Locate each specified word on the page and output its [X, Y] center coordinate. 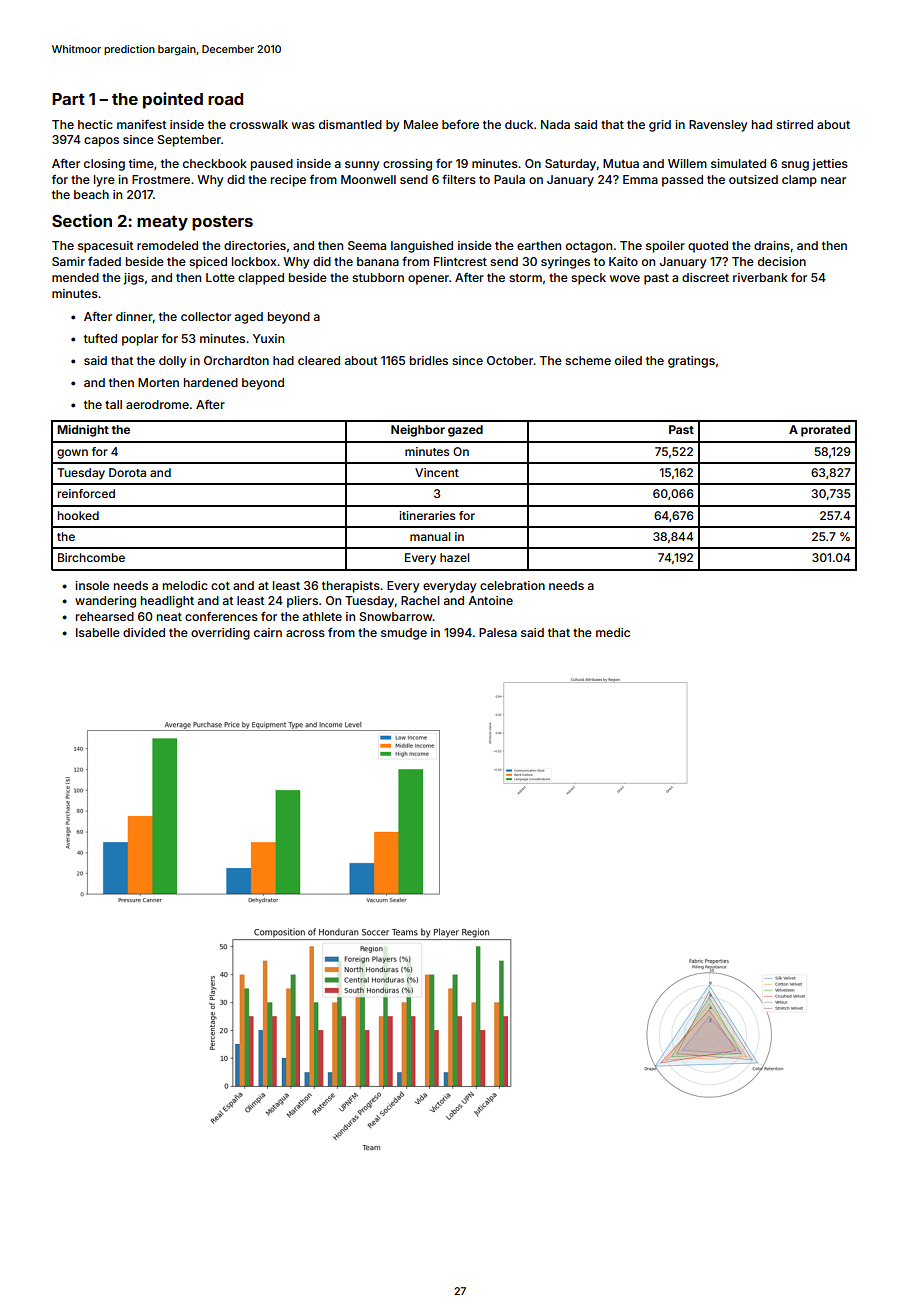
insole [92, 585]
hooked [78, 515]
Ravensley [718, 126]
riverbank [760, 277]
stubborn [378, 277]
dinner [134, 316]
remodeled [167, 245]
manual [430, 536]
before [460, 124]
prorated [825, 431]
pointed [173, 100]
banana [378, 261]
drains [772, 245]
